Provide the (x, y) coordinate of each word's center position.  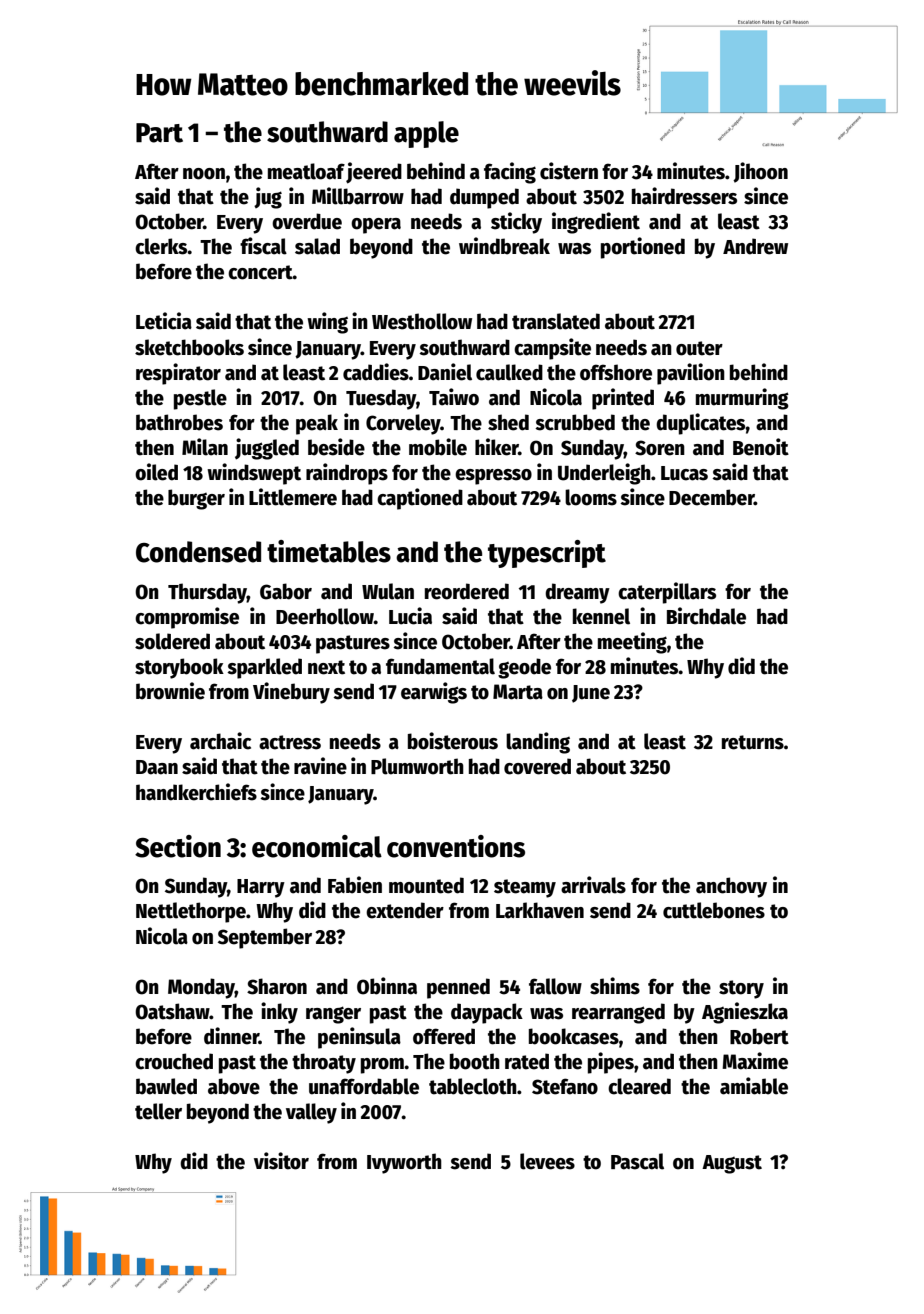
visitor (281, 1161)
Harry (261, 888)
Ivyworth (404, 1163)
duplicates (701, 424)
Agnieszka (745, 1013)
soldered (172, 641)
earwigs (434, 693)
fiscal (263, 246)
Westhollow (422, 321)
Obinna (387, 986)
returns (753, 742)
